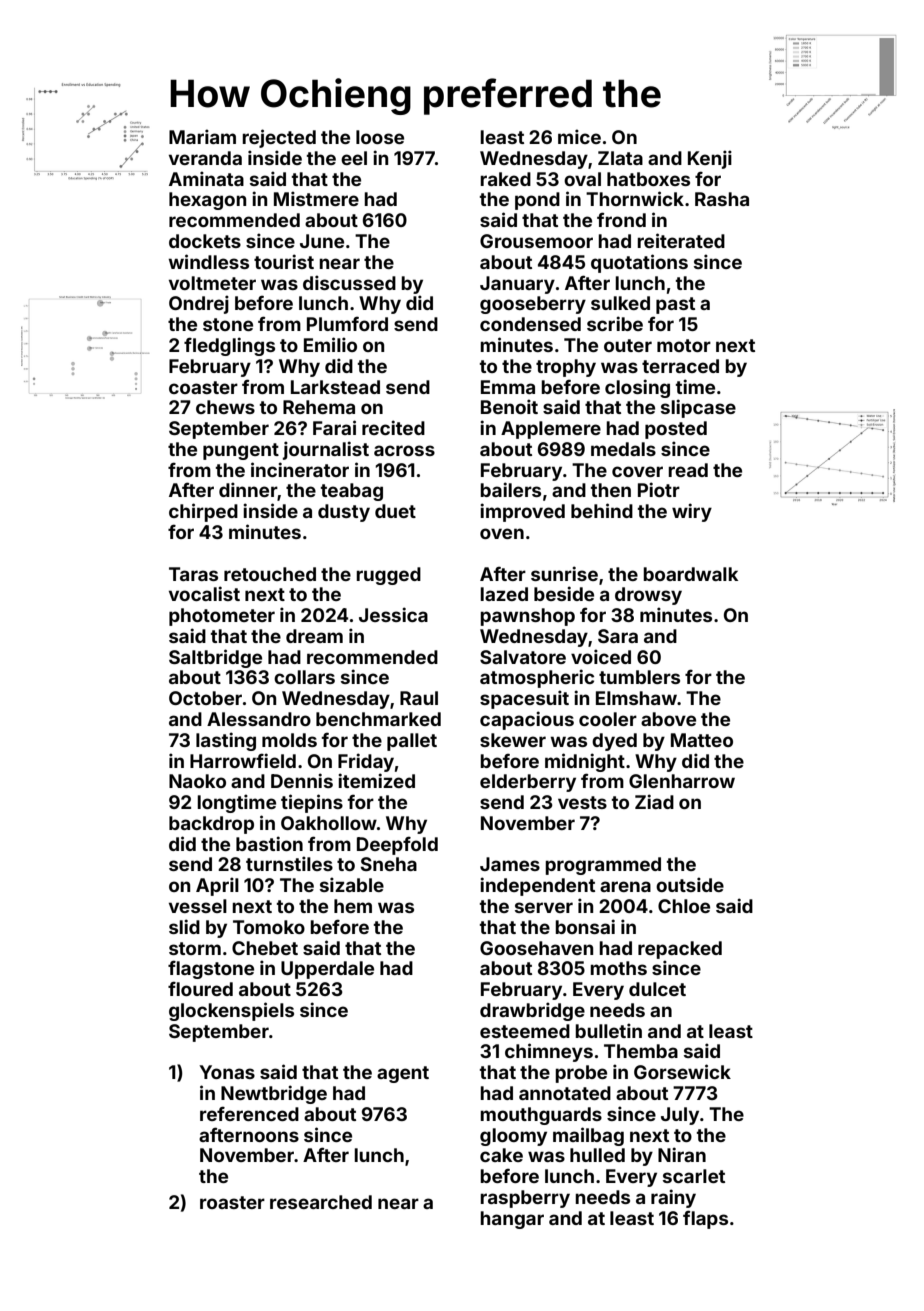  Describe the element at coordinates (504, 594) in the document. I see `lazed` at that location.
